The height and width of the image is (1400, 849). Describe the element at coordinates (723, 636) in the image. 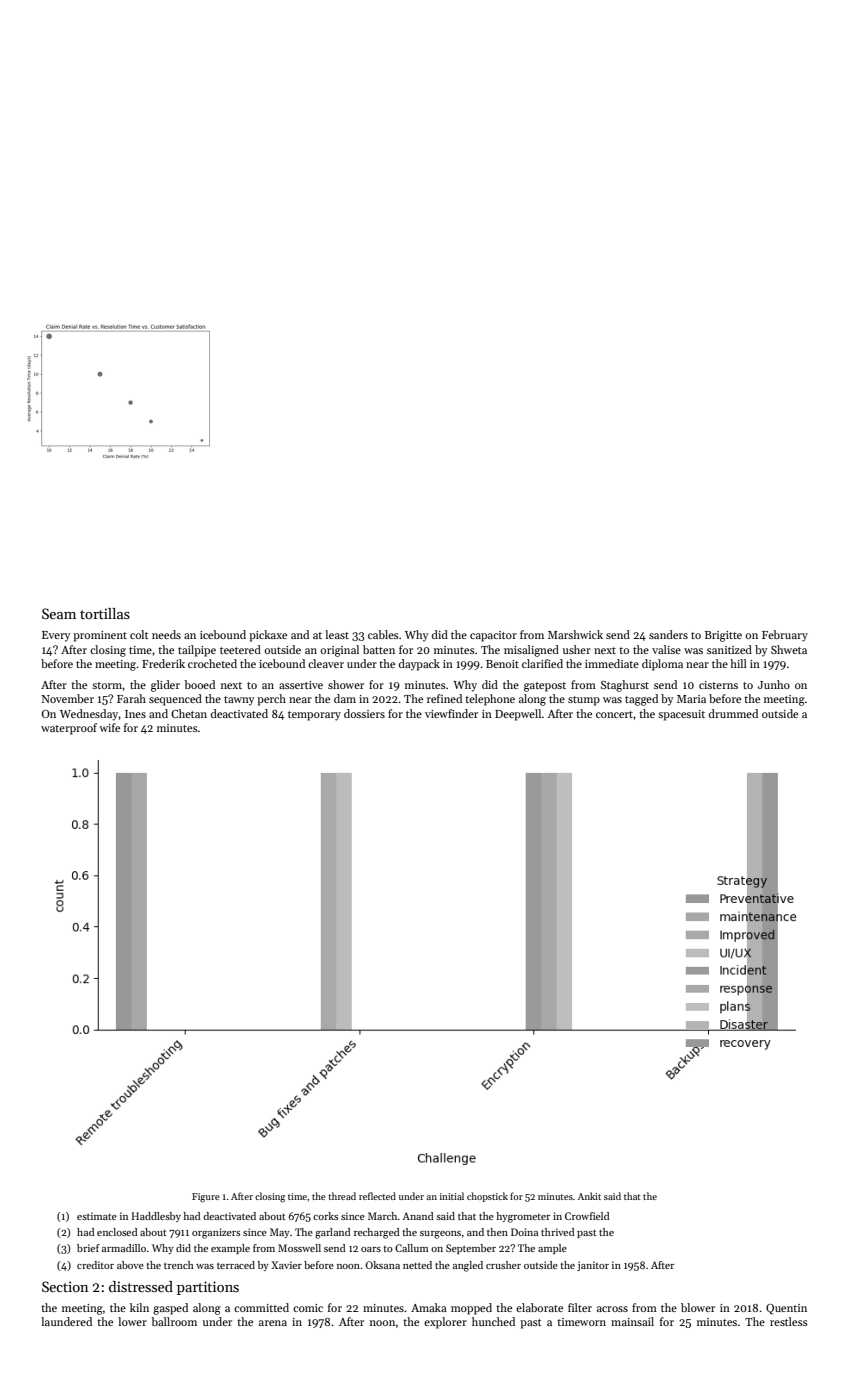

I see `Brigitte` at that location.
